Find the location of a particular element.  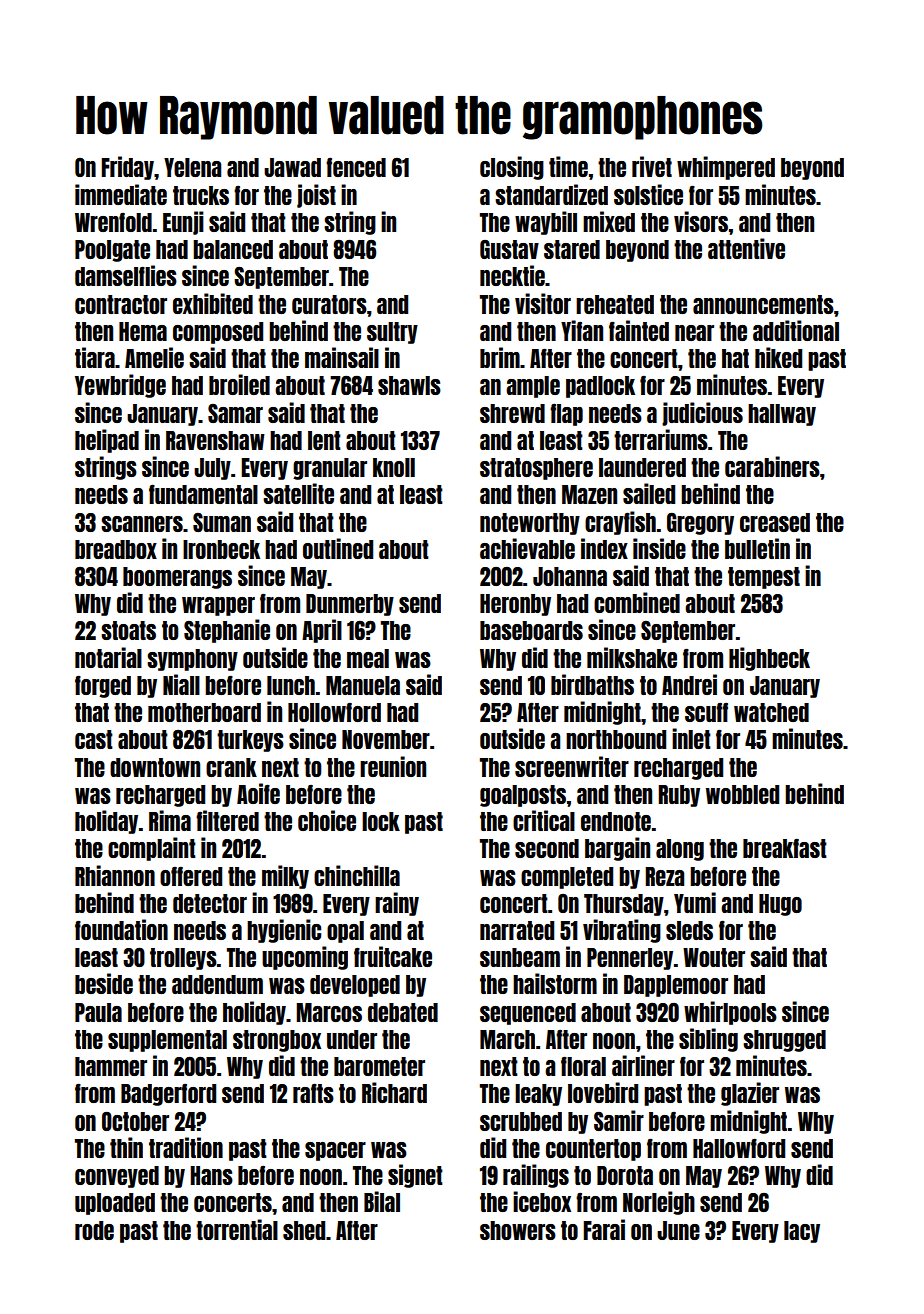

combined is located at coordinates (637, 602).
